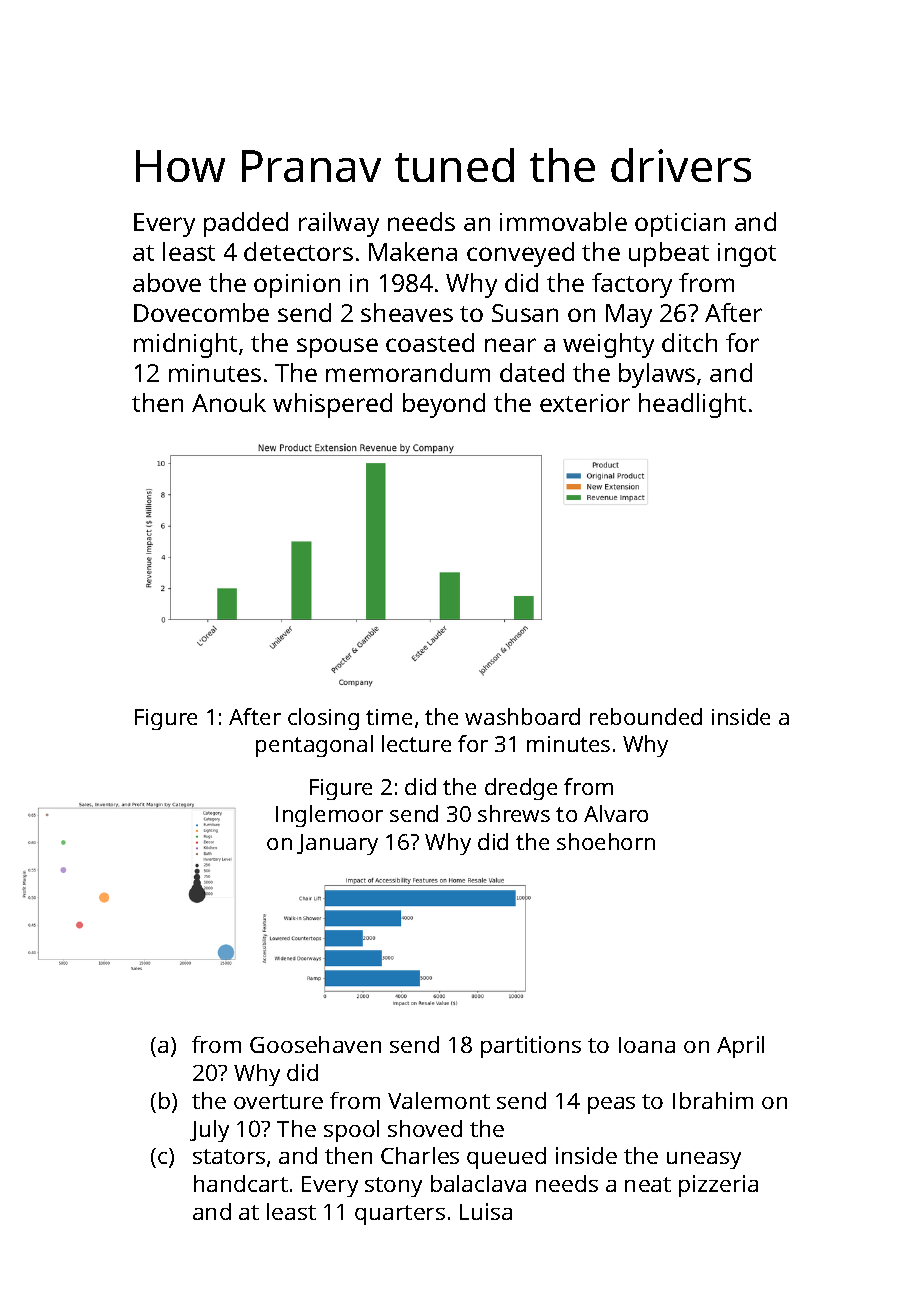  What do you see at coordinates (689, 342) in the page?
I see `ditch` at bounding box center [689, 342].
